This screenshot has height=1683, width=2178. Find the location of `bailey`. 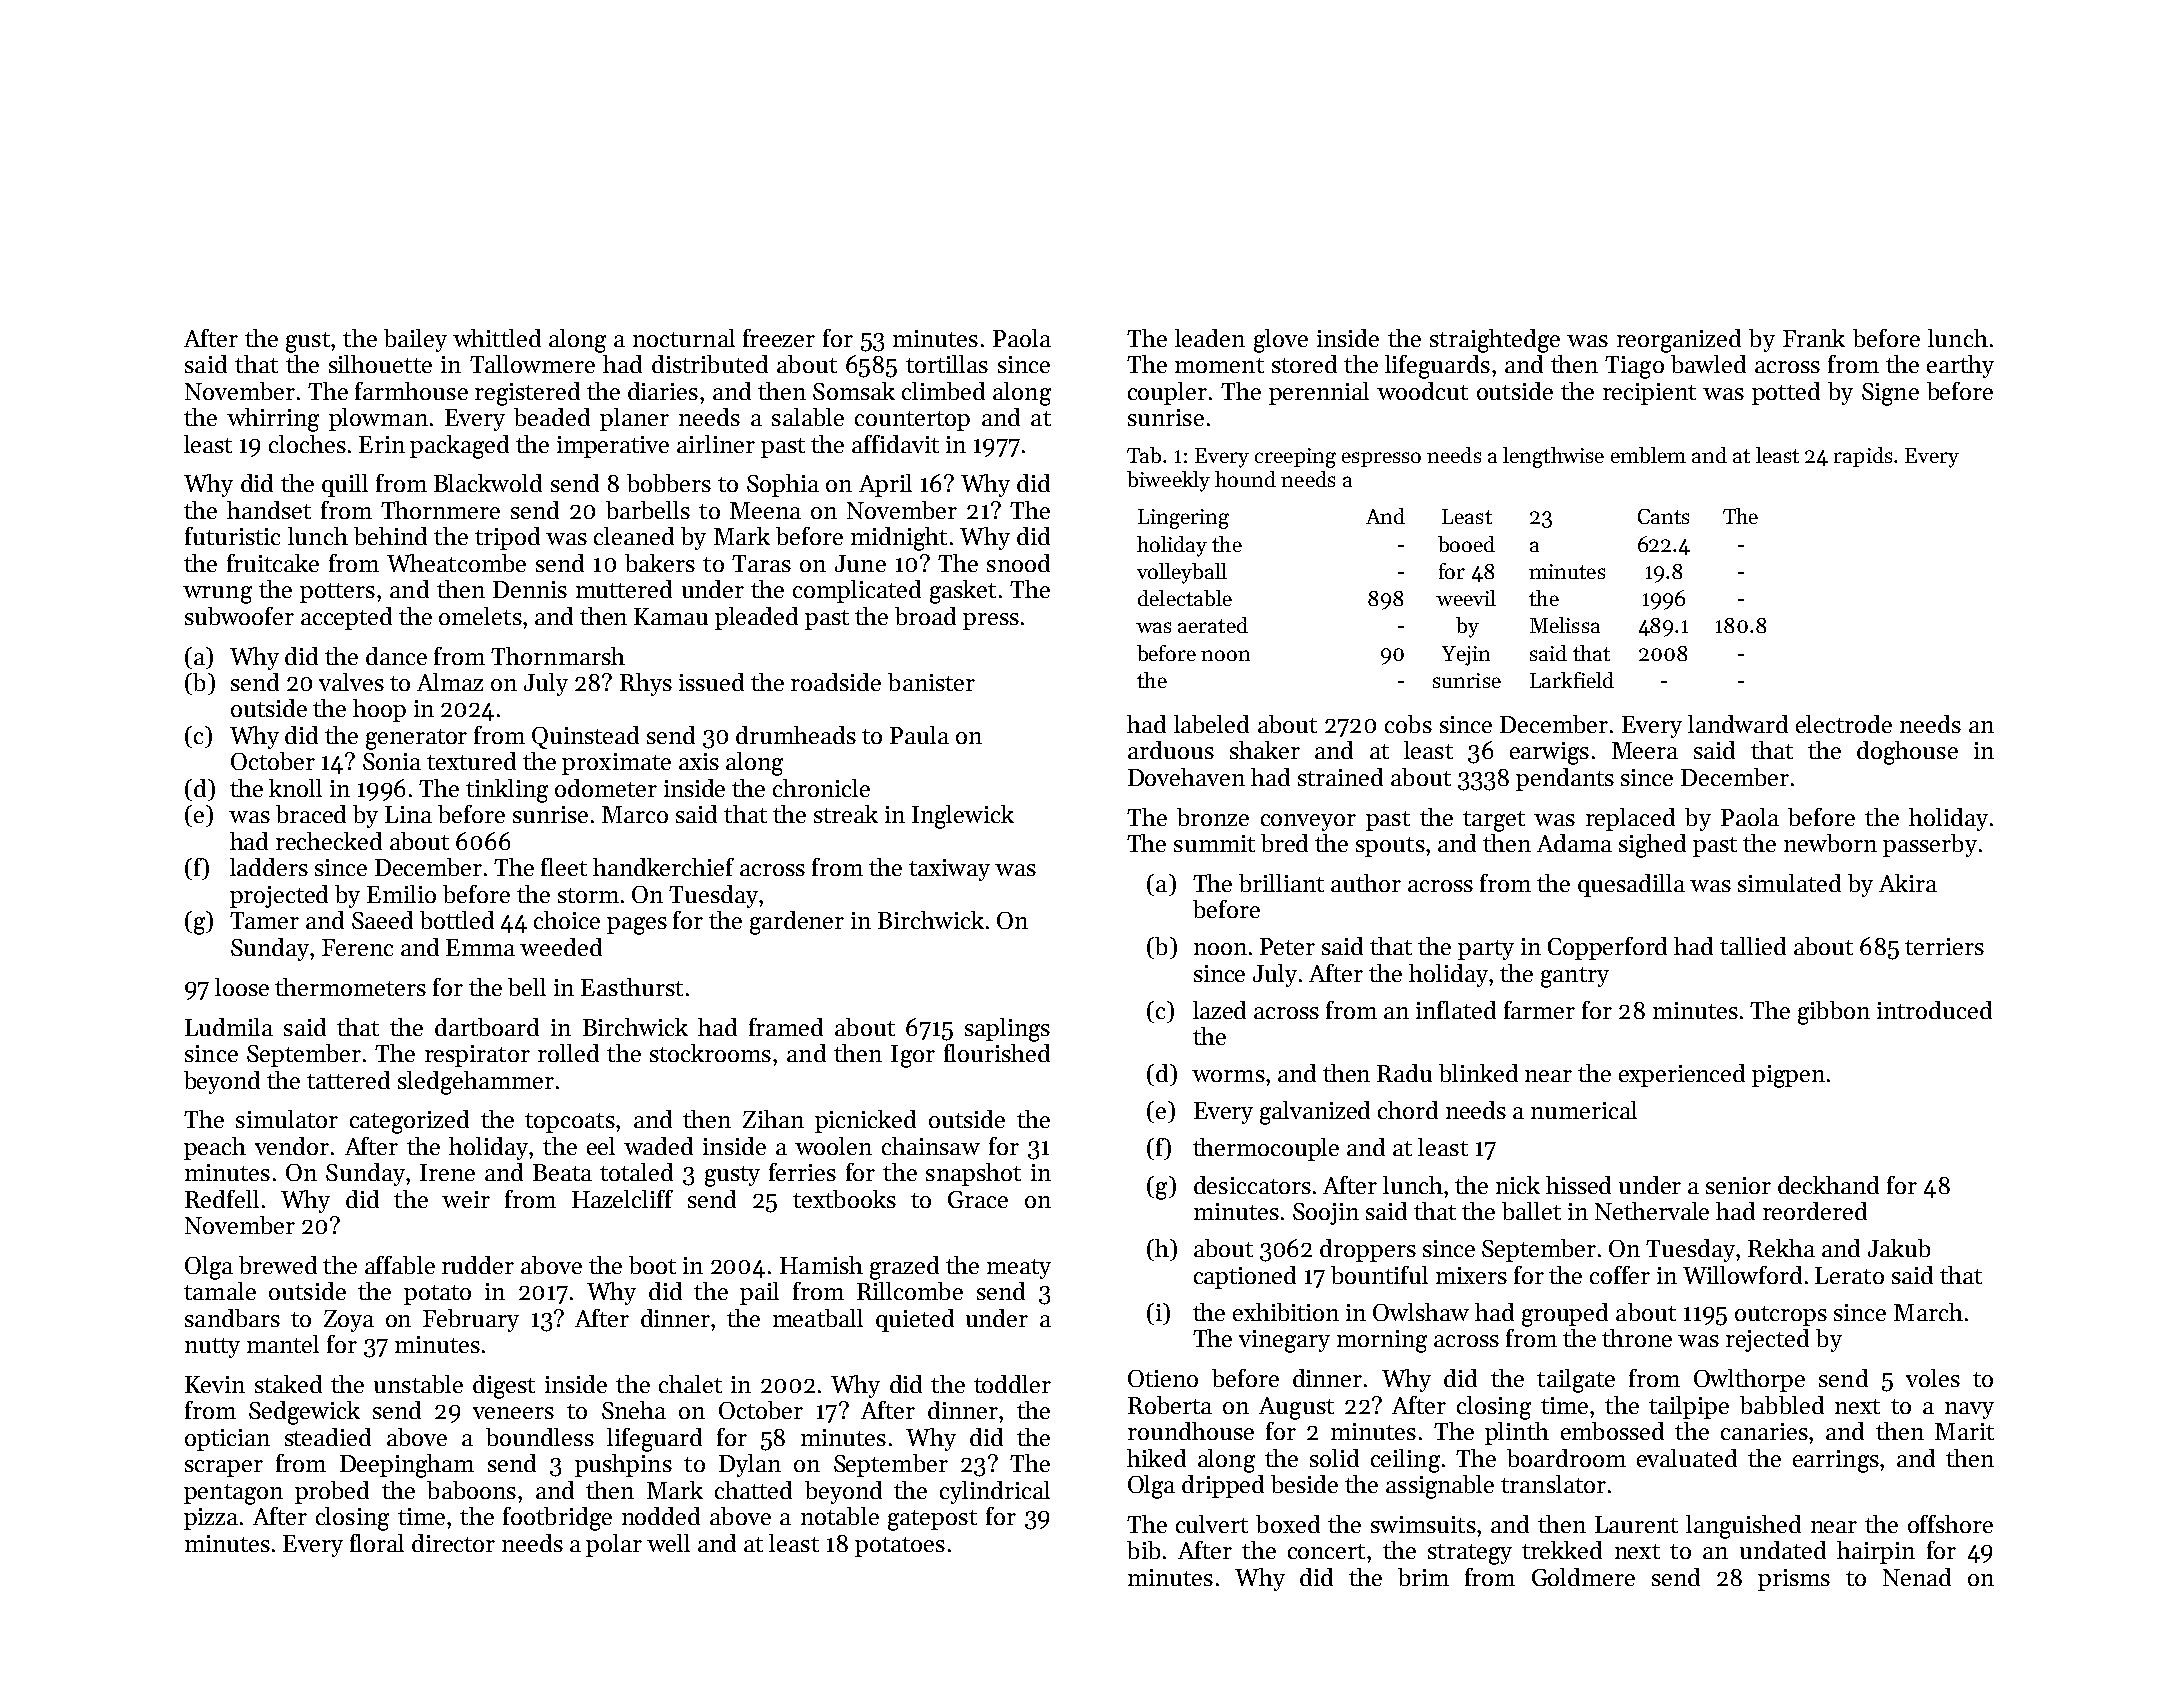

bailey is located at coordinates (415, 340).
